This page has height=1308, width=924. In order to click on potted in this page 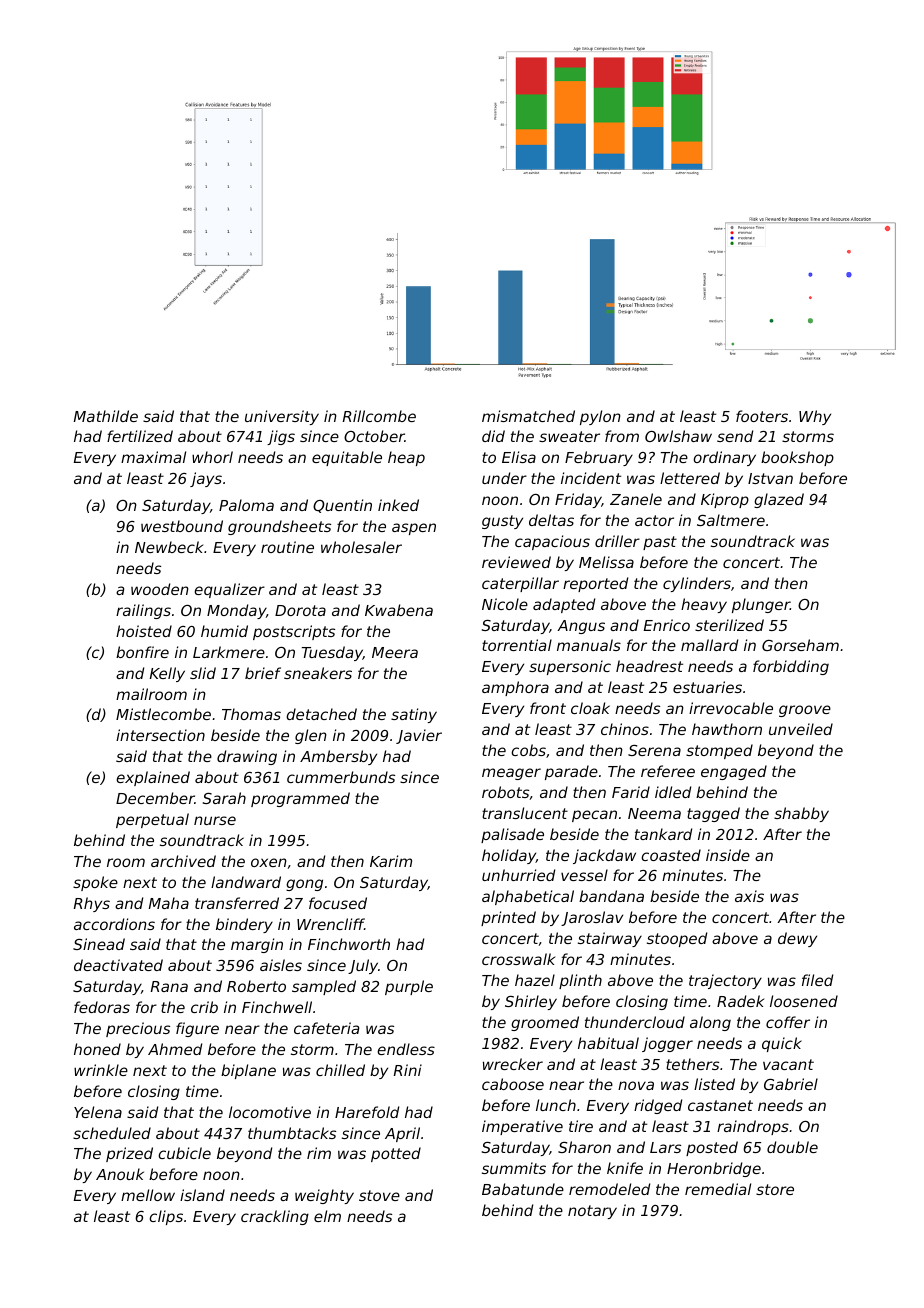, I will do `click(396, 1154)`.
